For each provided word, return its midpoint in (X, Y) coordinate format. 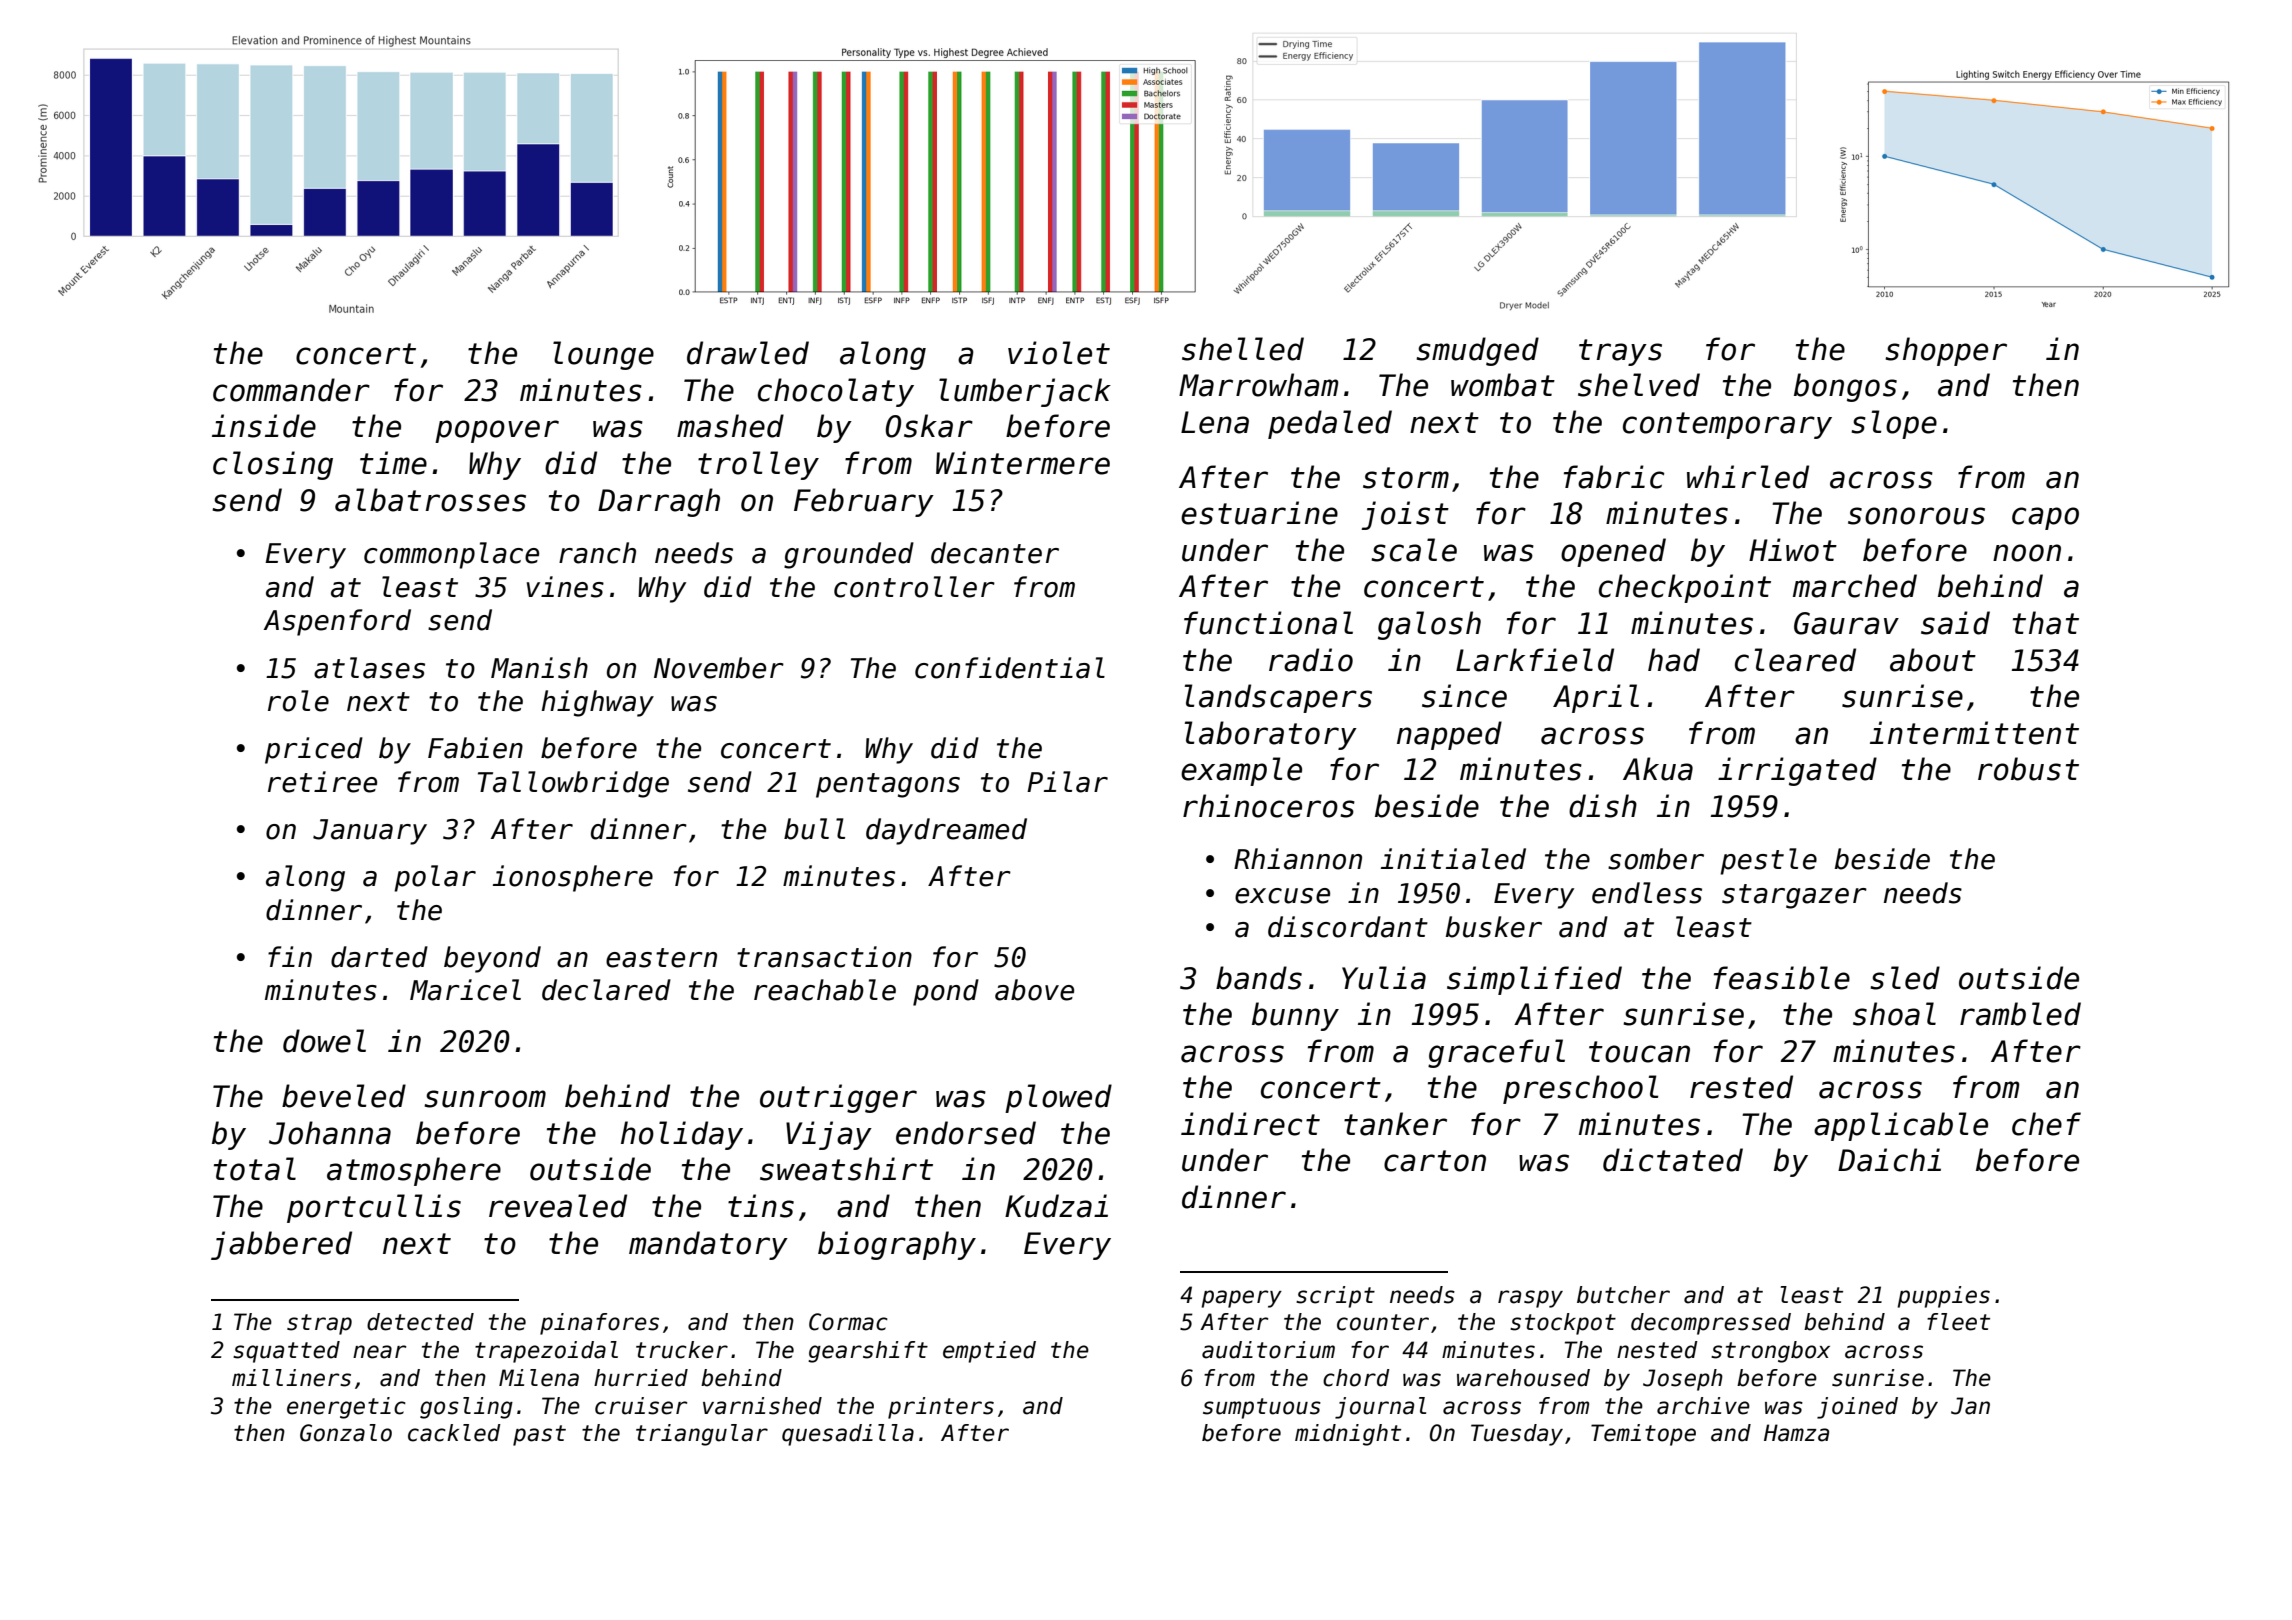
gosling (466, 1408)
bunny (1295, 1016)
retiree (322, 782)
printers (941, 1408)
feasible (1782, 978)
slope (1894, 424)
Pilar (1067, 782)
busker (1494, 927)
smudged (1477, 351)
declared (606, 990)
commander (291, 390)
